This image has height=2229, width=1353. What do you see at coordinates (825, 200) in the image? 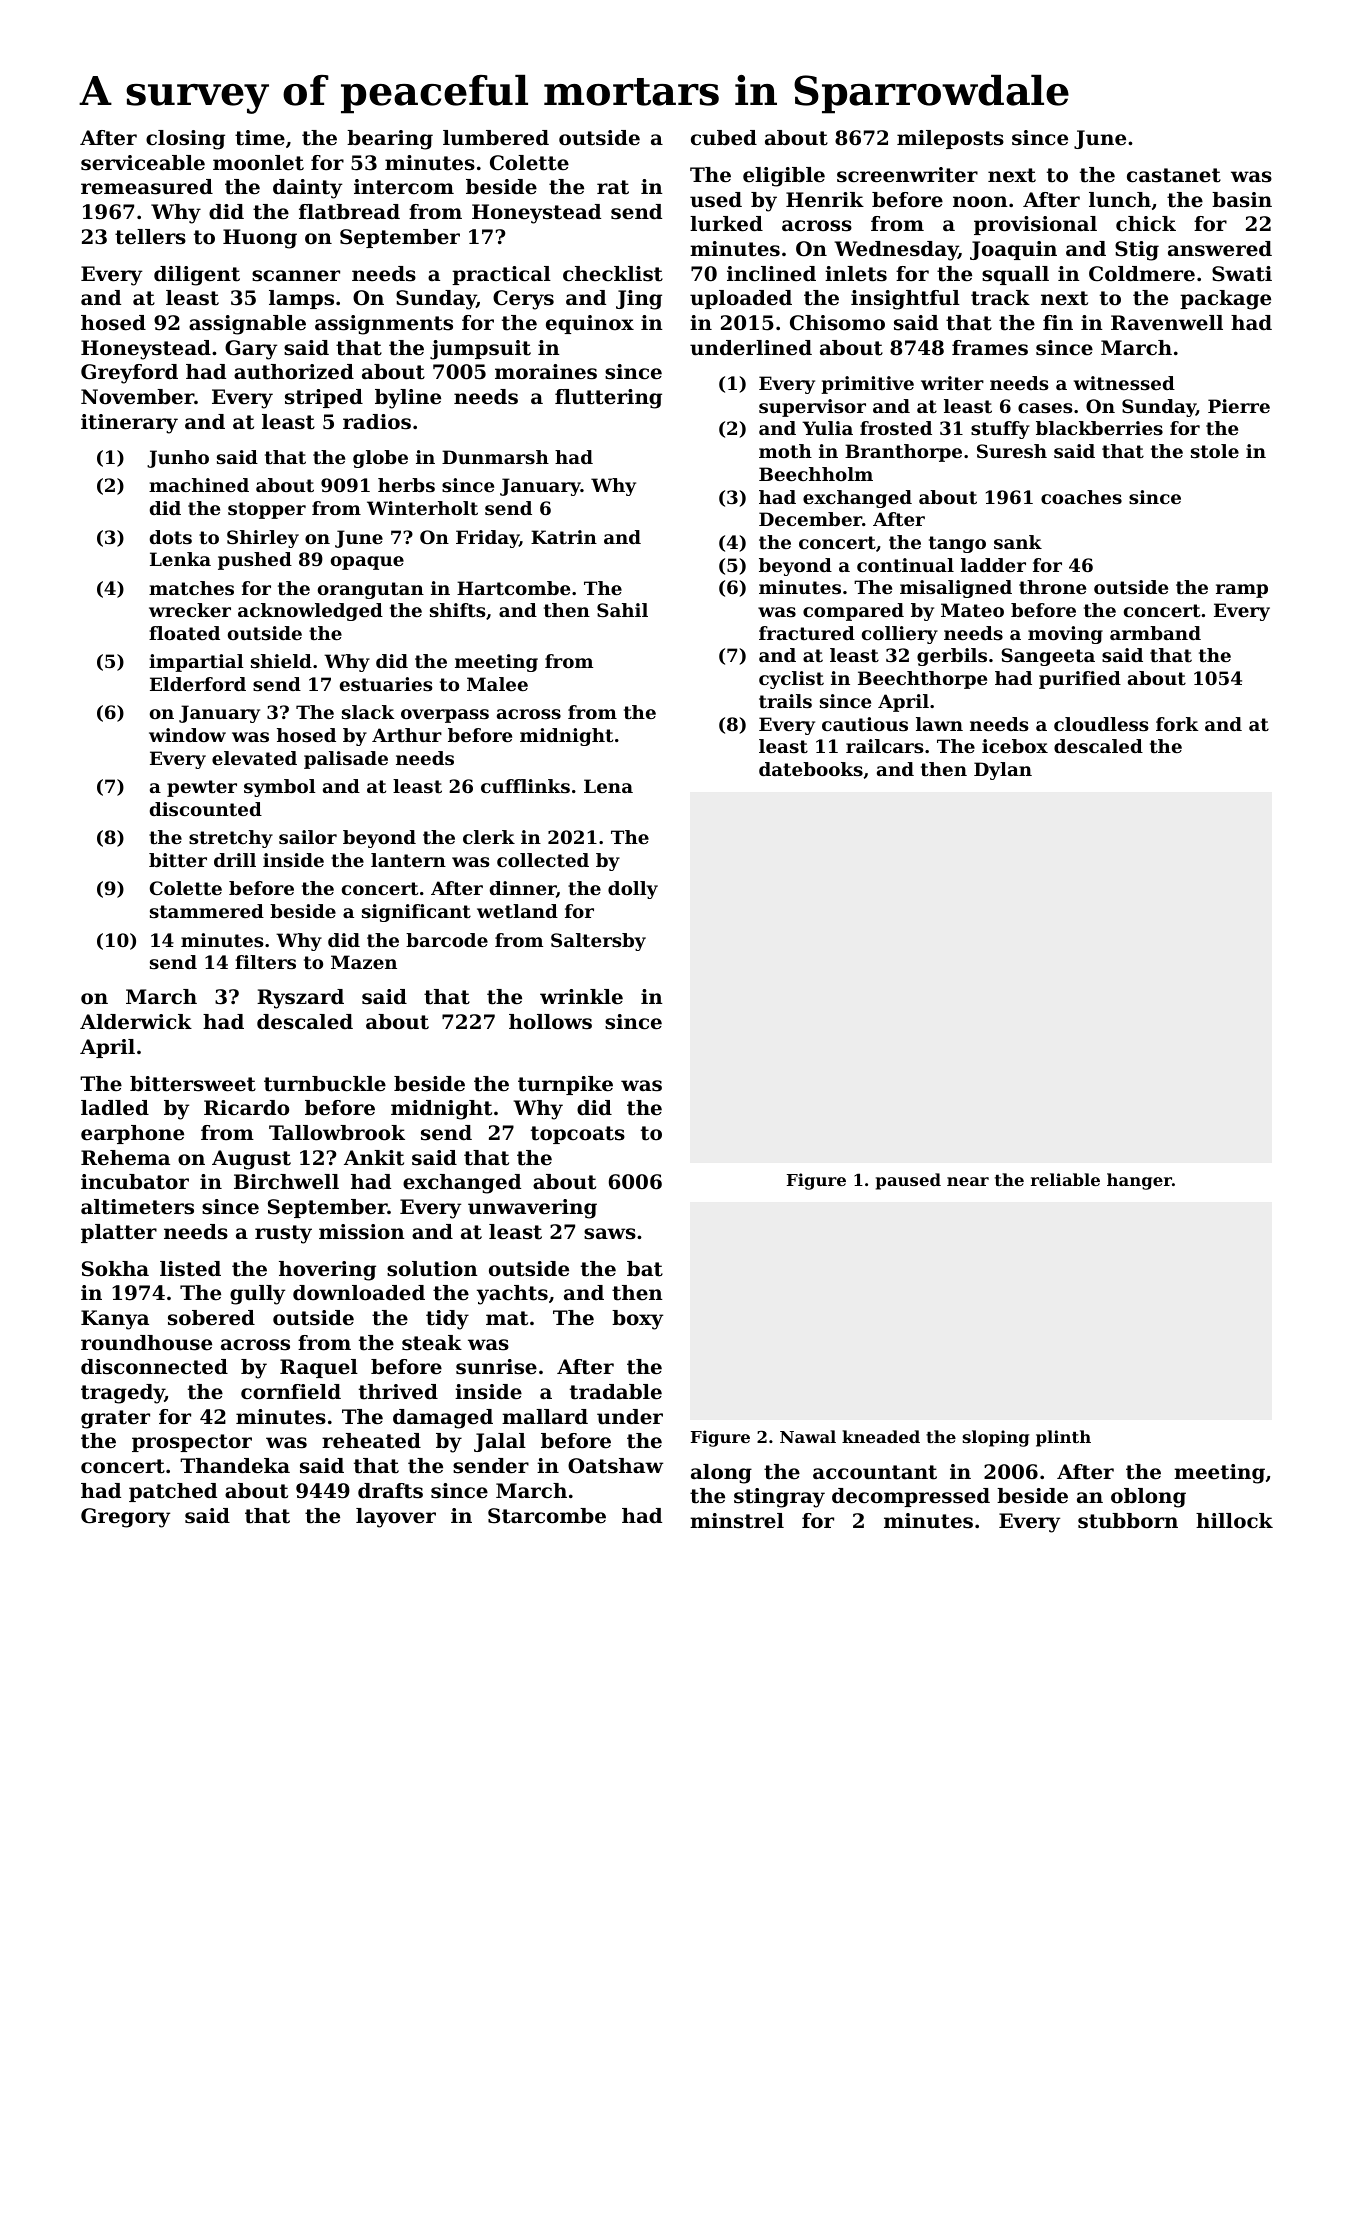
I see `Henrik` at bounding box center [825, 200].
